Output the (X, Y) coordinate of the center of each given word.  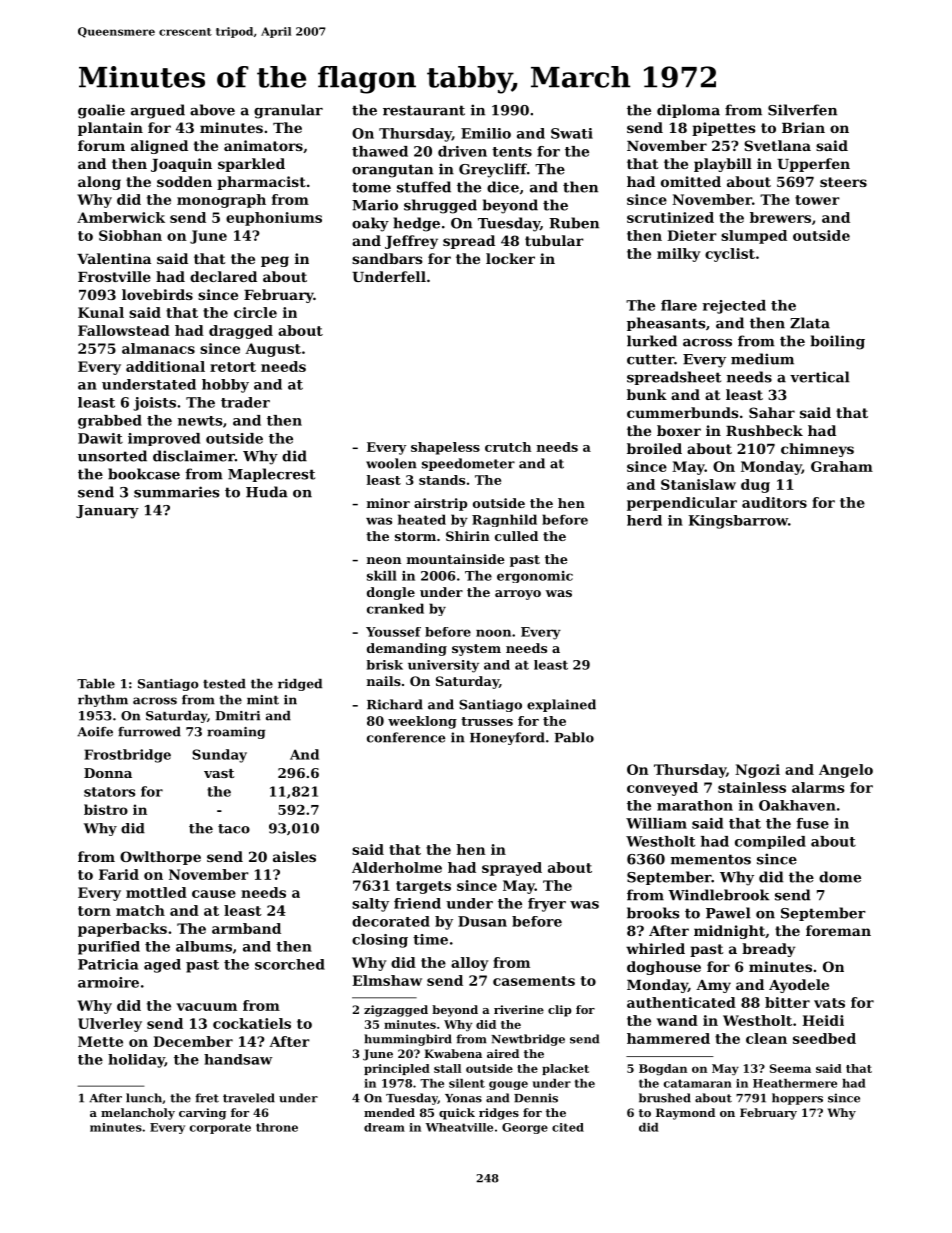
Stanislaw (698, 484)
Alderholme (397, 867)
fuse (813, 823)
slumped (754, 237)
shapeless (445, 448)
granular (288, 111)
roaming (236, 733)
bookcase (144, 474)
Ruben (574, 223)
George (525, 1128)
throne (277, 1127)
